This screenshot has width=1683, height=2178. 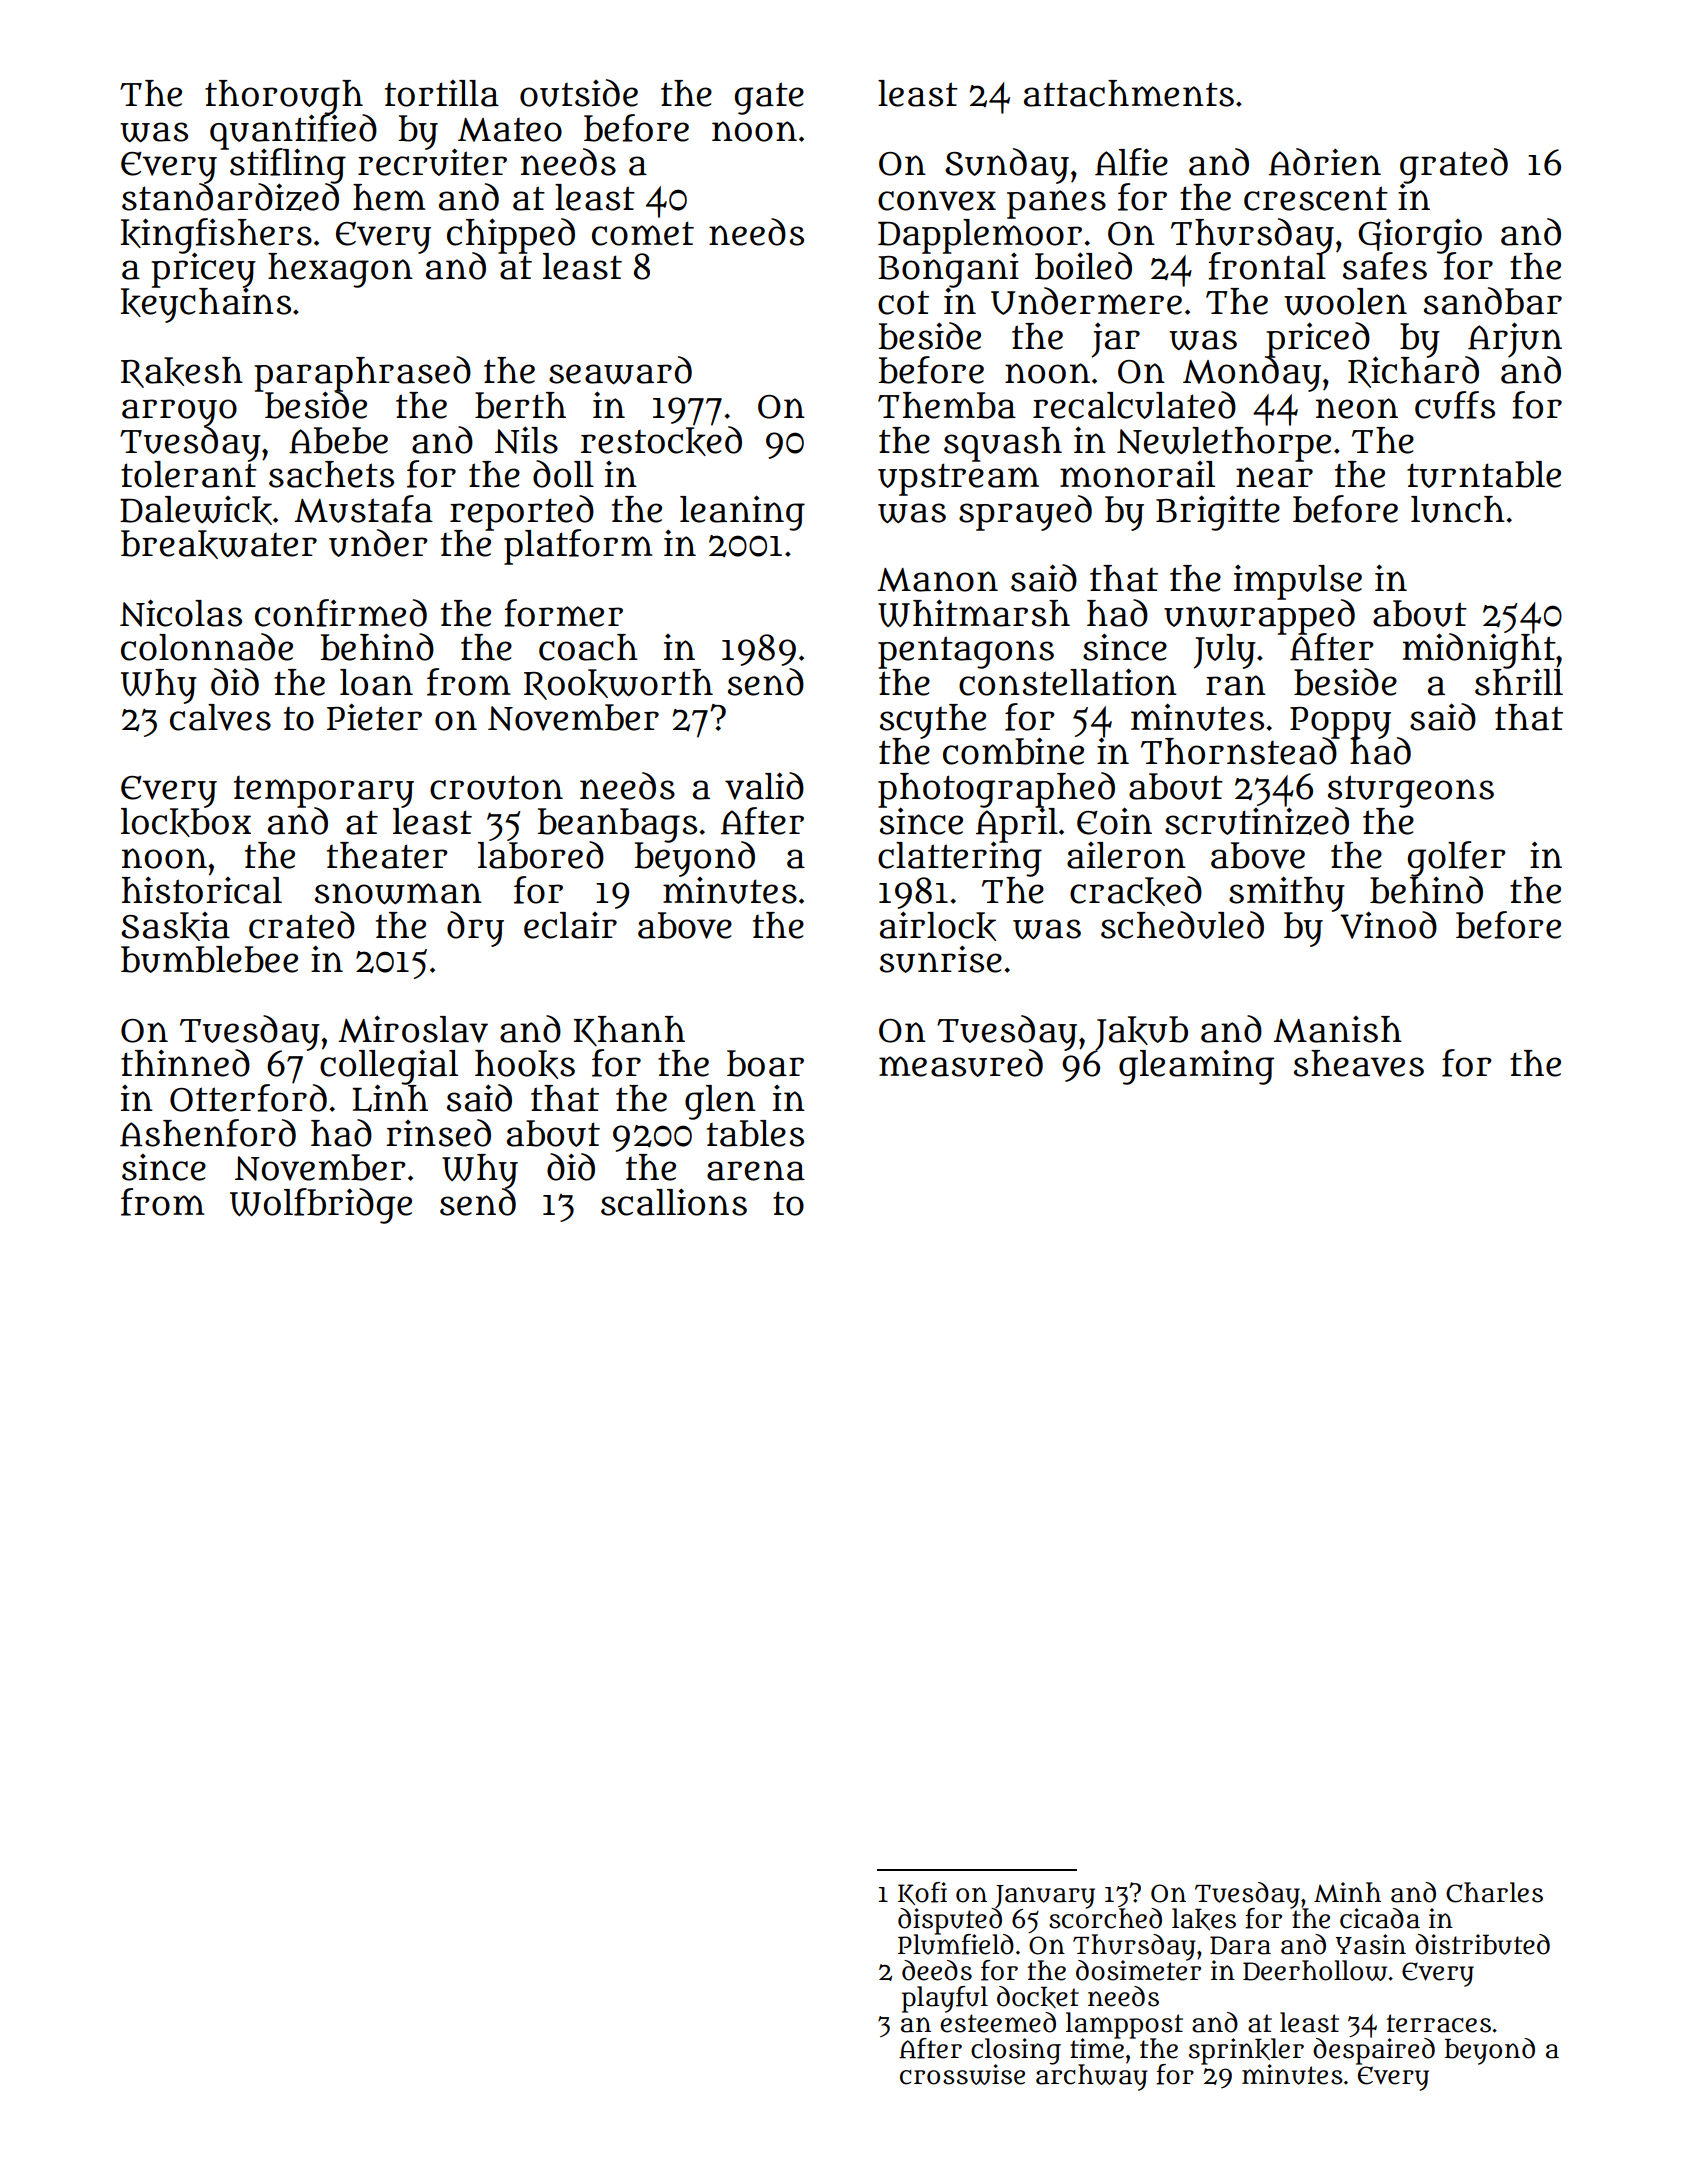 What do you see at coordinates (1484, 474) in the screenshot?
I see `turntable` at bounding box center [1484, 474].
